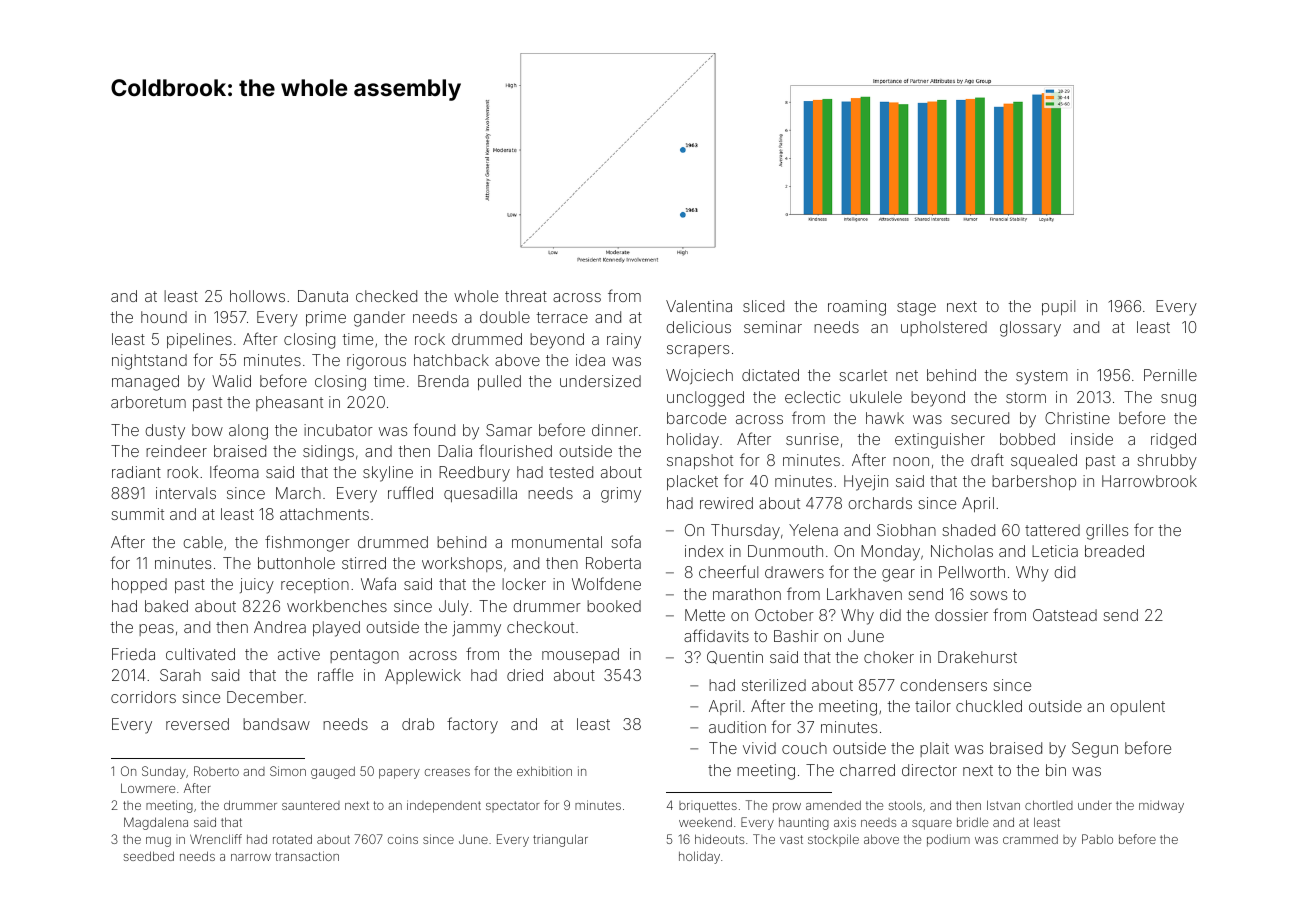 The height and width of the image is (924, 1308). What do you see at coordinates (560, 840) in the image?
I see `triangular` at bounding box center [560, 840].
